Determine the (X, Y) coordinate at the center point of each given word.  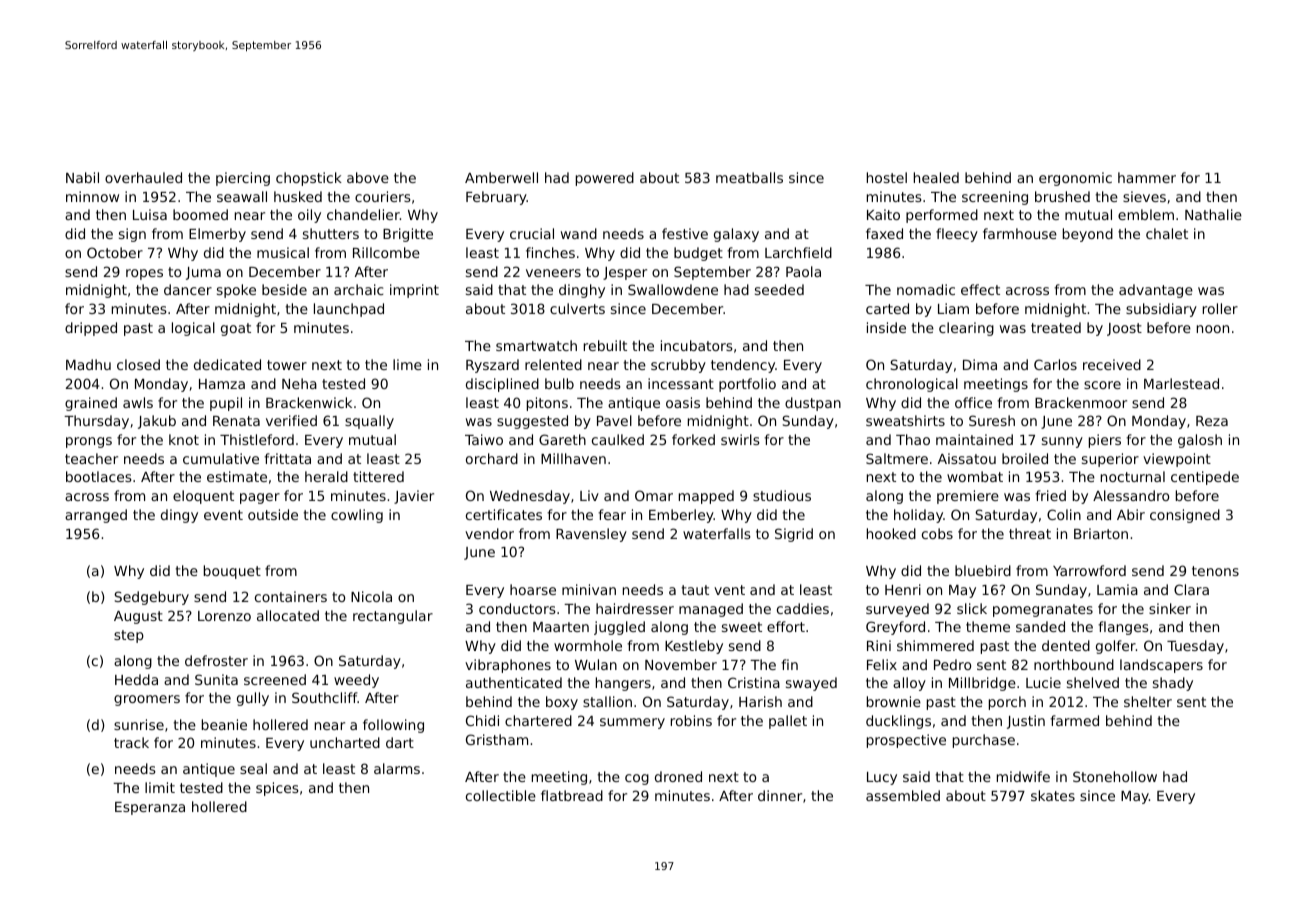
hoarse (533, 589)
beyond (1088, 235)
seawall (242, 196)
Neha (299, 383)
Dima (980, 364)
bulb (559, 383)
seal (253, 768)
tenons (1215, 571)
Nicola (371, 596)
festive (685, 233)
